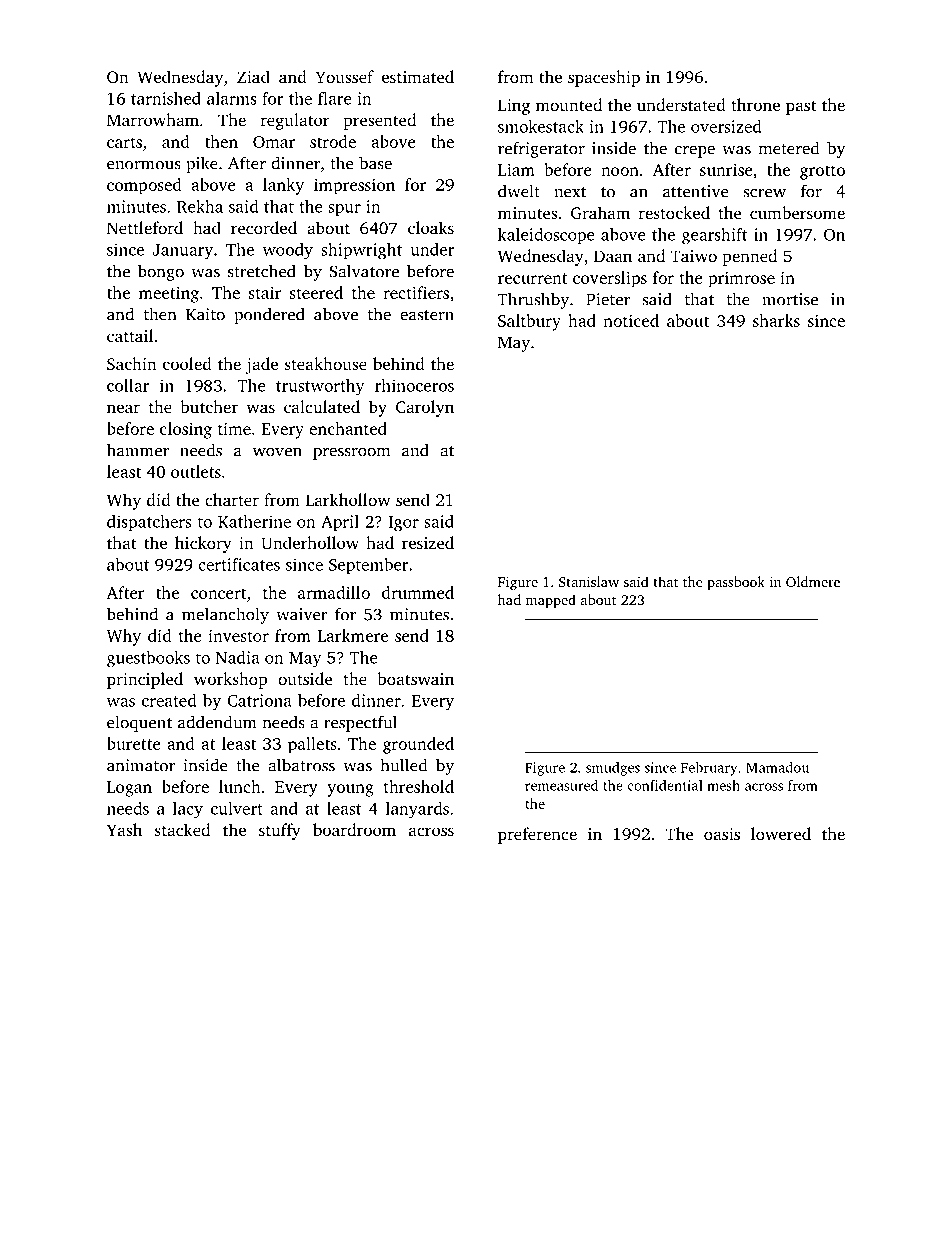 This screenshot has height=1233, width=952. I want to click on estimated, so click(418, 76).
